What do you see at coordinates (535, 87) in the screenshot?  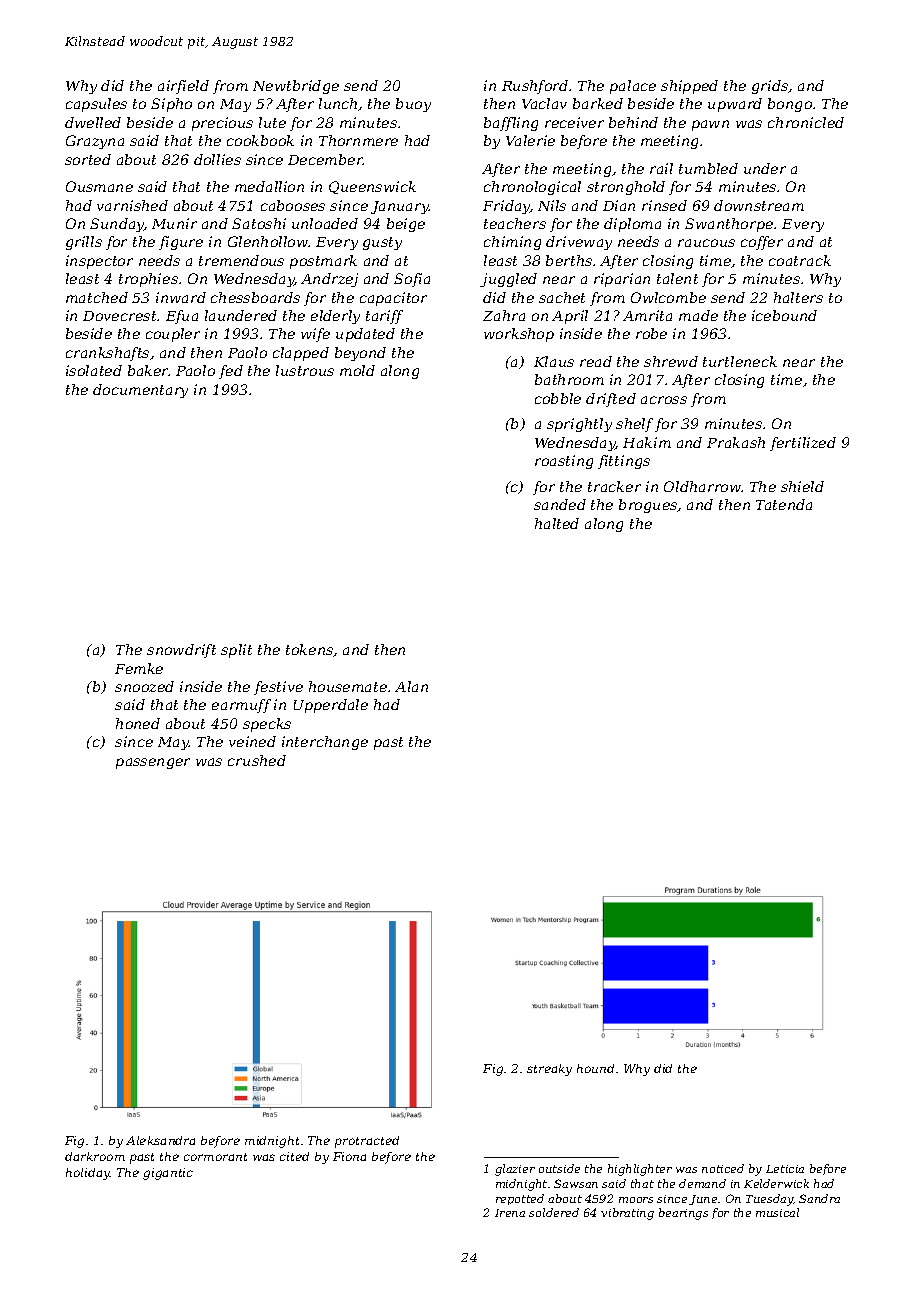 I see `Rushford` at bounding box center [535, 87].
